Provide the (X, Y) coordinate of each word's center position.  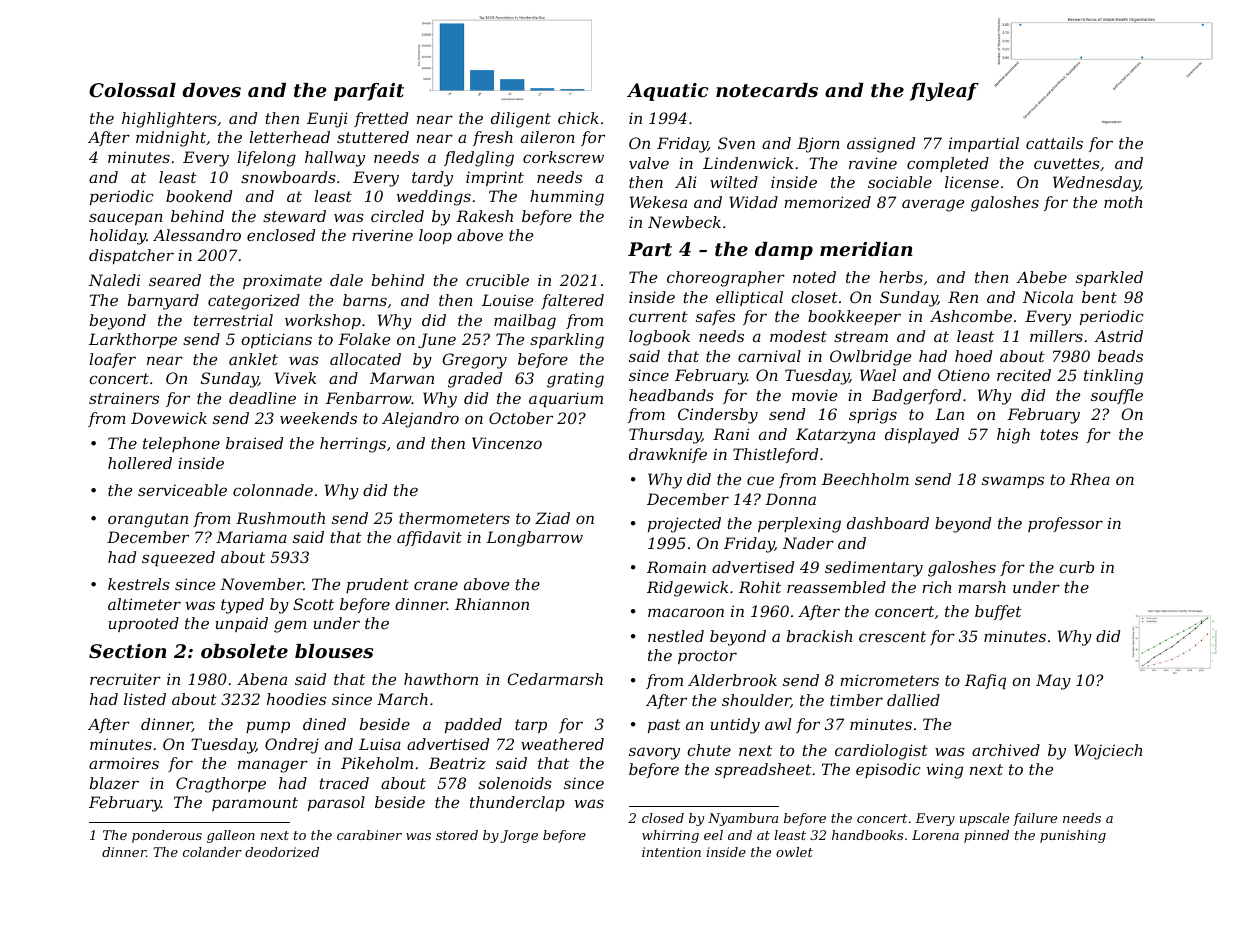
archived (1006, 750)
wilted (734, 182)
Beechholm (865, 479)
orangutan (148, 520)
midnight (171, 139)
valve (649, 163)
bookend (199, 196)
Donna (790, 499)
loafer (113, 360)
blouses (334, 651)
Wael (878, 375)
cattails (1054, 143)
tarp (531, 726)
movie (814, 395)
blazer (114, 783)
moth (1123, 202)
